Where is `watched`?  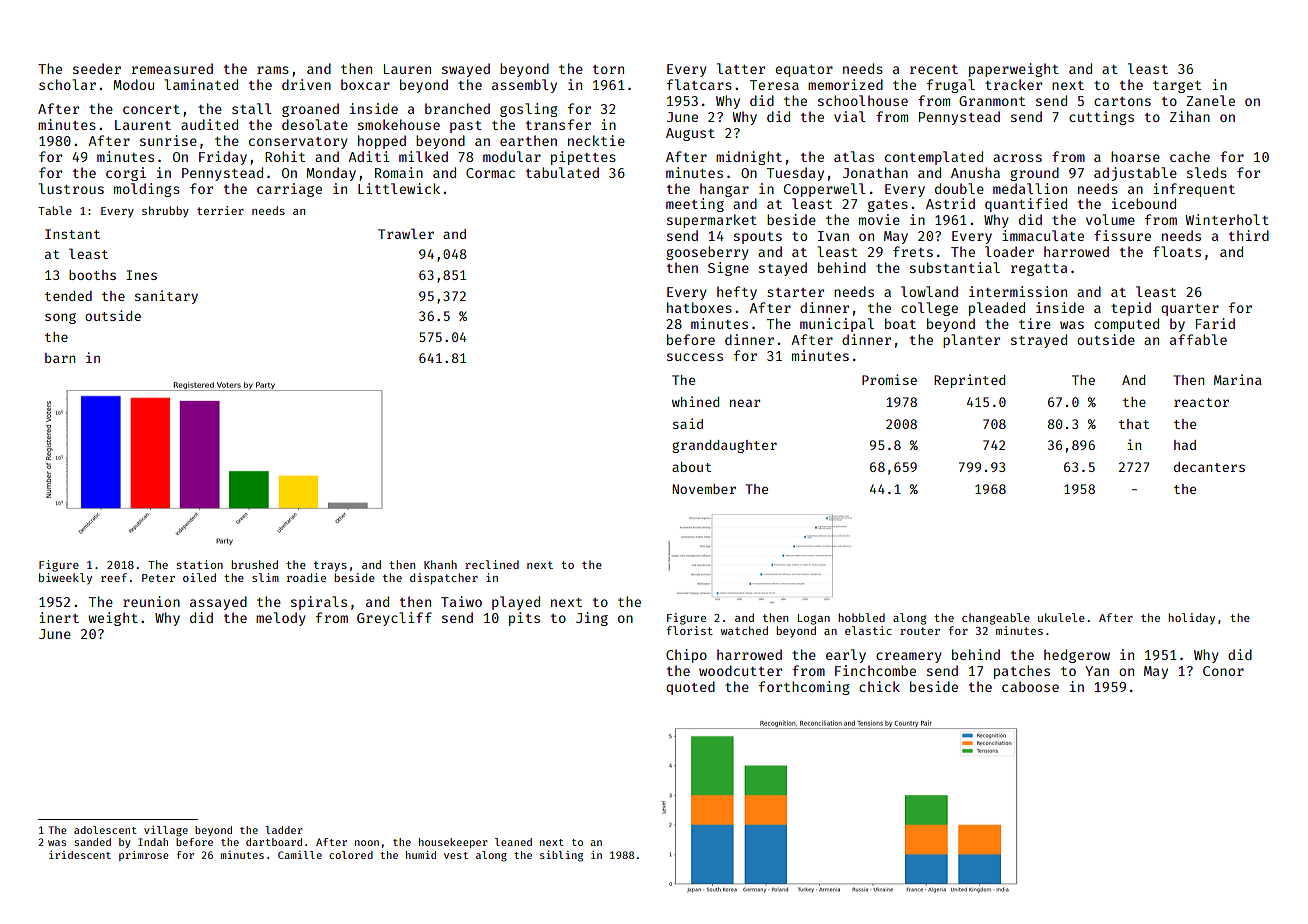 watched is located at coordinates (744, 630).
